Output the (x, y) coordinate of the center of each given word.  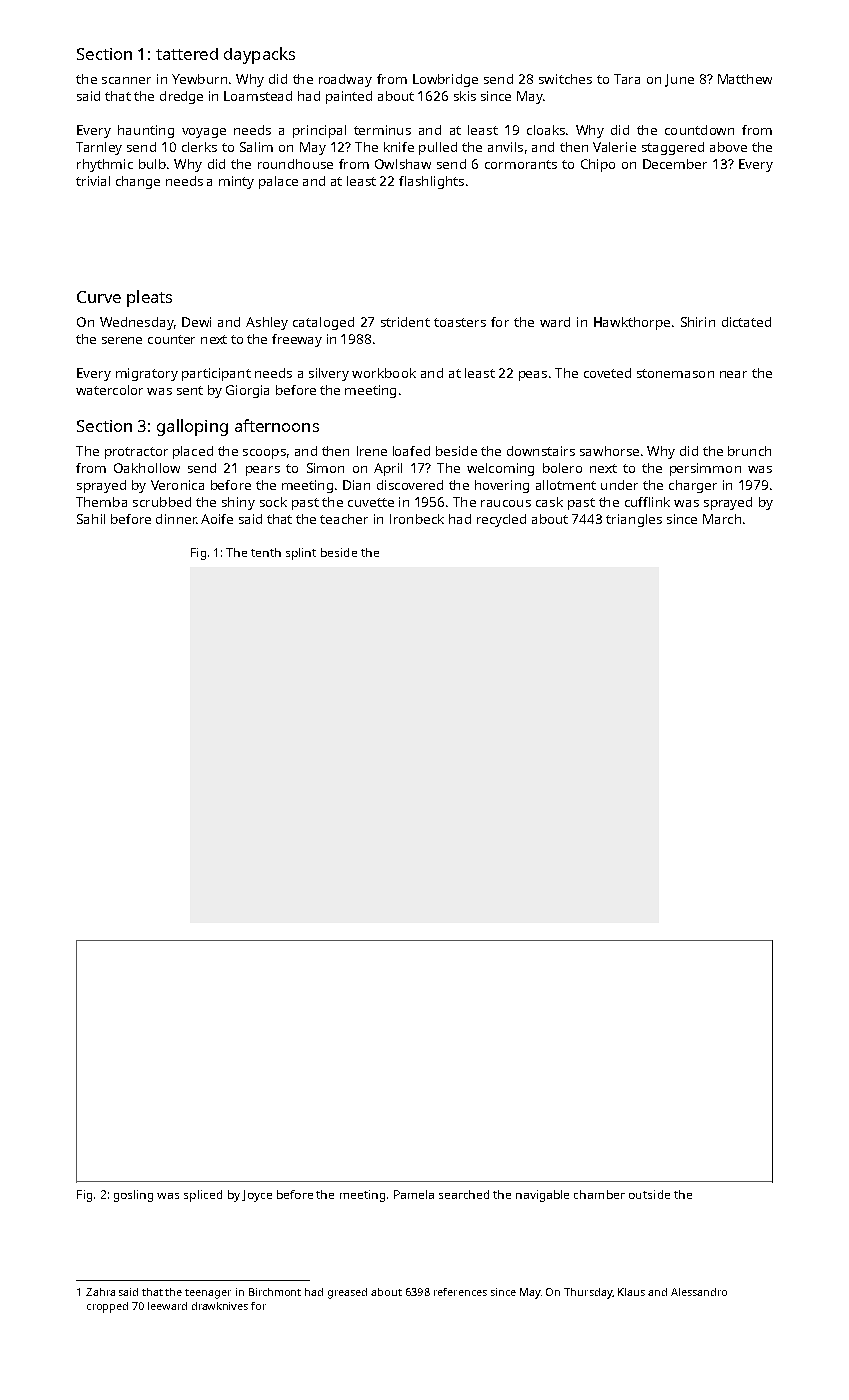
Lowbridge (445, 80)
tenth (266, 552)
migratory (147, 374)
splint (301, 554)
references (460, 1292)
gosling (133, 1196)
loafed (411, 451)
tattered (187, 54)
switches (565, 79)
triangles (634, 520)
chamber (599, 1194)
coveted (607, 373)
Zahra (100, 1292)
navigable (542, 1196)
